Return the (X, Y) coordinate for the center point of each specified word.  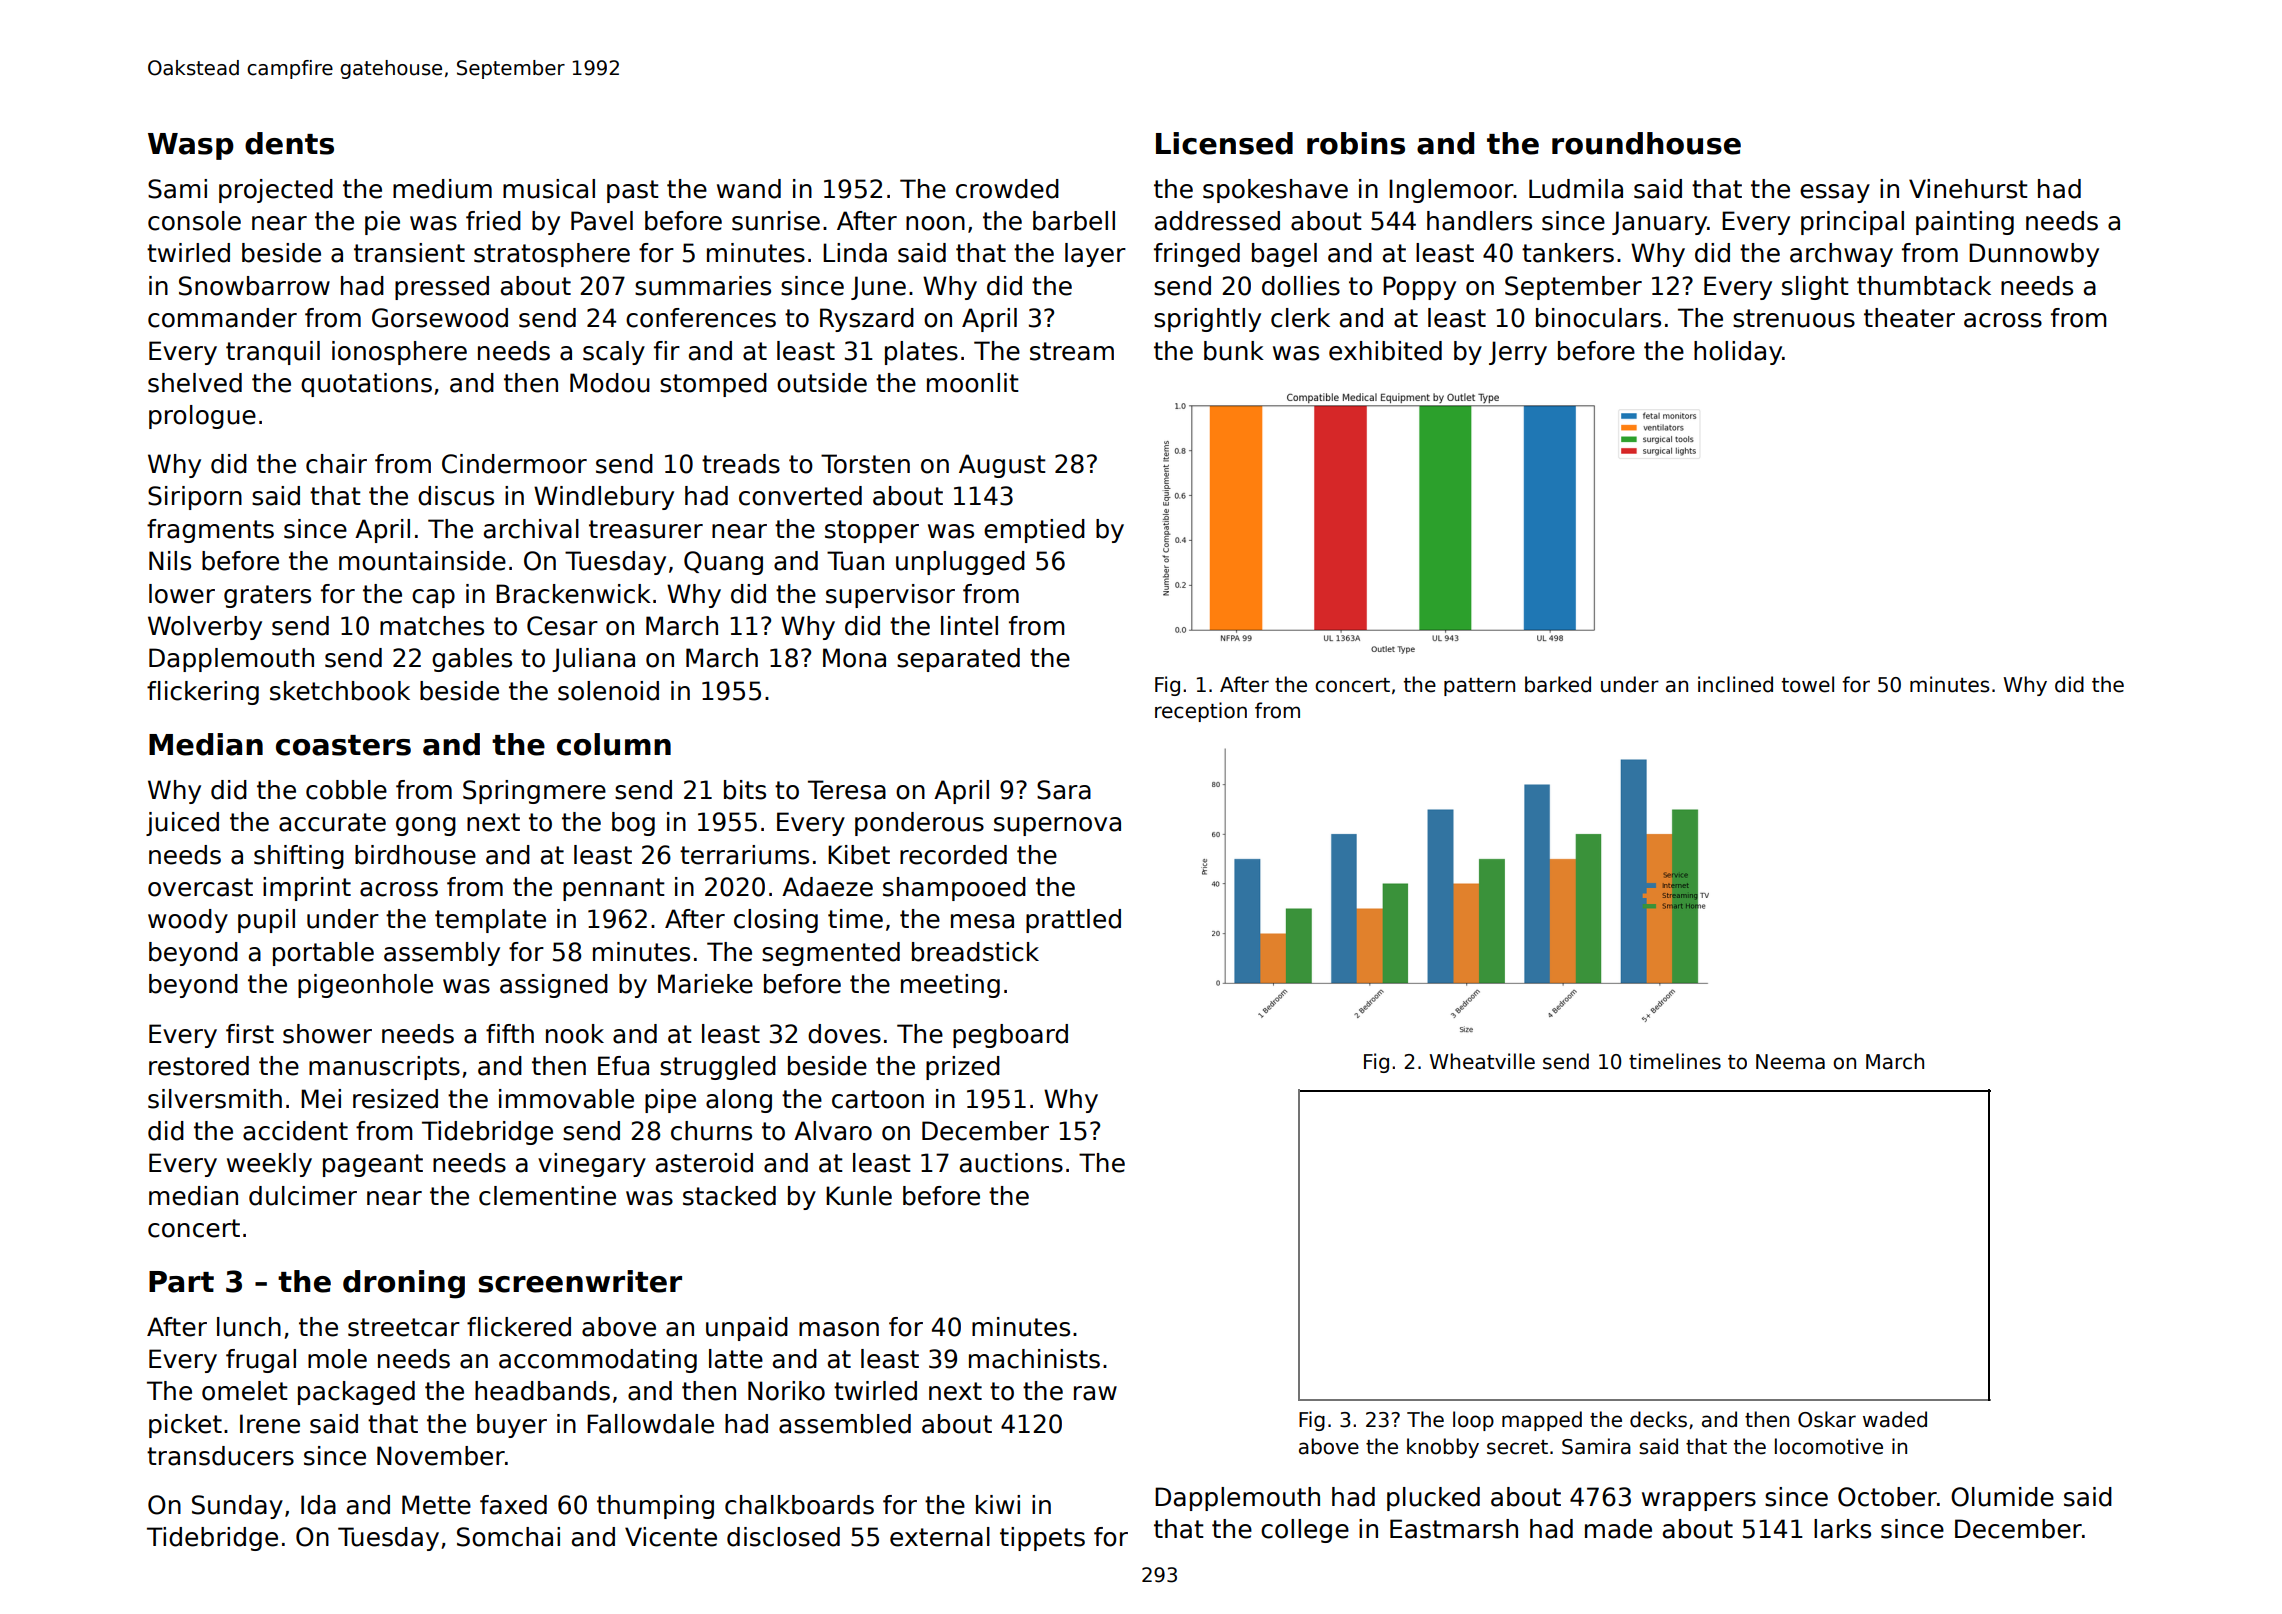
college (1305, 1531)
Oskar (1827, 1419)
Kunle (859, 1196)
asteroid (704, 1163)
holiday (1738, 353)
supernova (1057, 826)
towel (1808, 684)
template (490, 921)
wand (749, 189)
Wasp (191, 146)
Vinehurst (1968, 189)
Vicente (671, 1537)
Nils (170, 561)
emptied (1034, 531)
